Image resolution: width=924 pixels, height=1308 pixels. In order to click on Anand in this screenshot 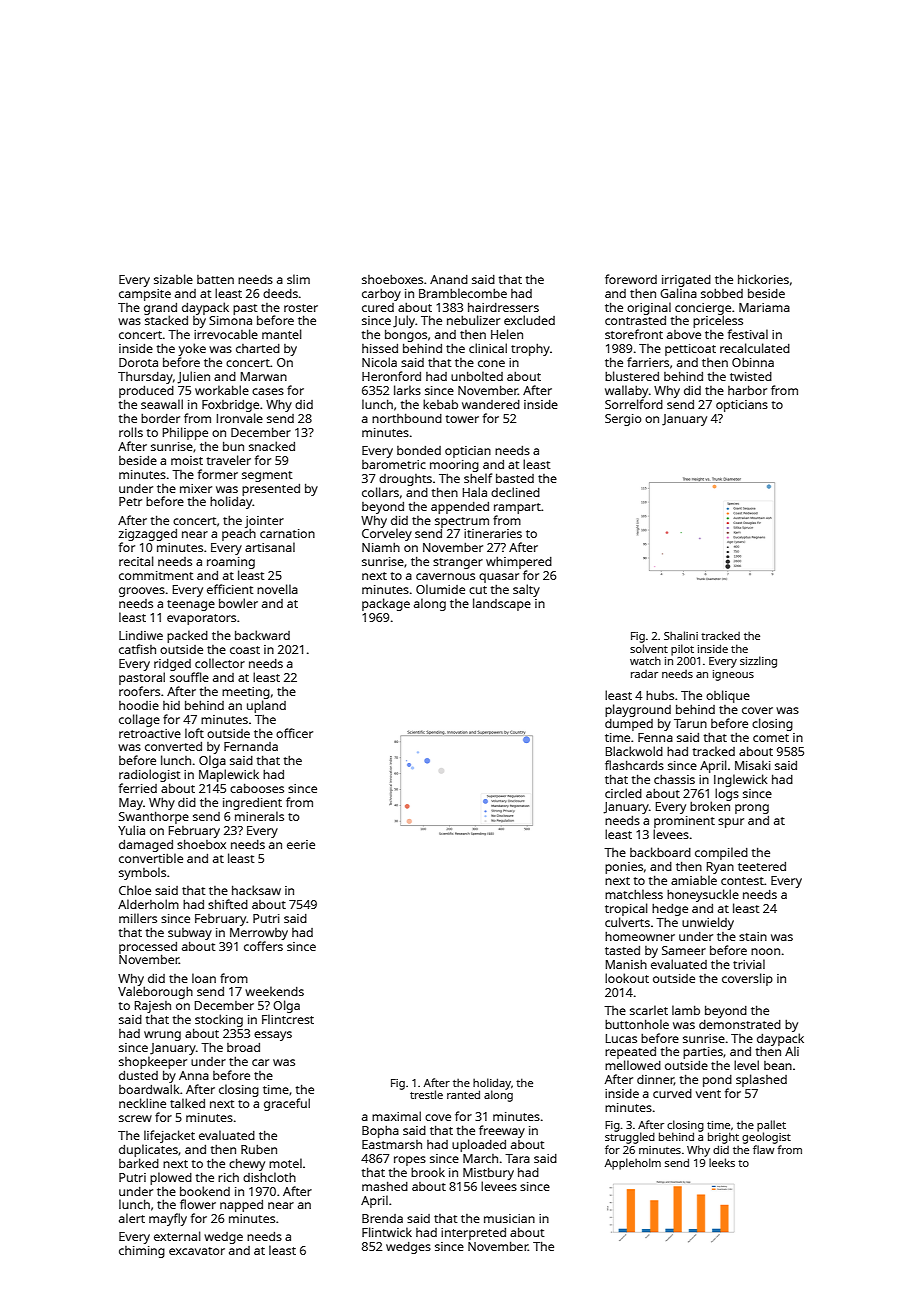, I will do `click(449, 279)`.
